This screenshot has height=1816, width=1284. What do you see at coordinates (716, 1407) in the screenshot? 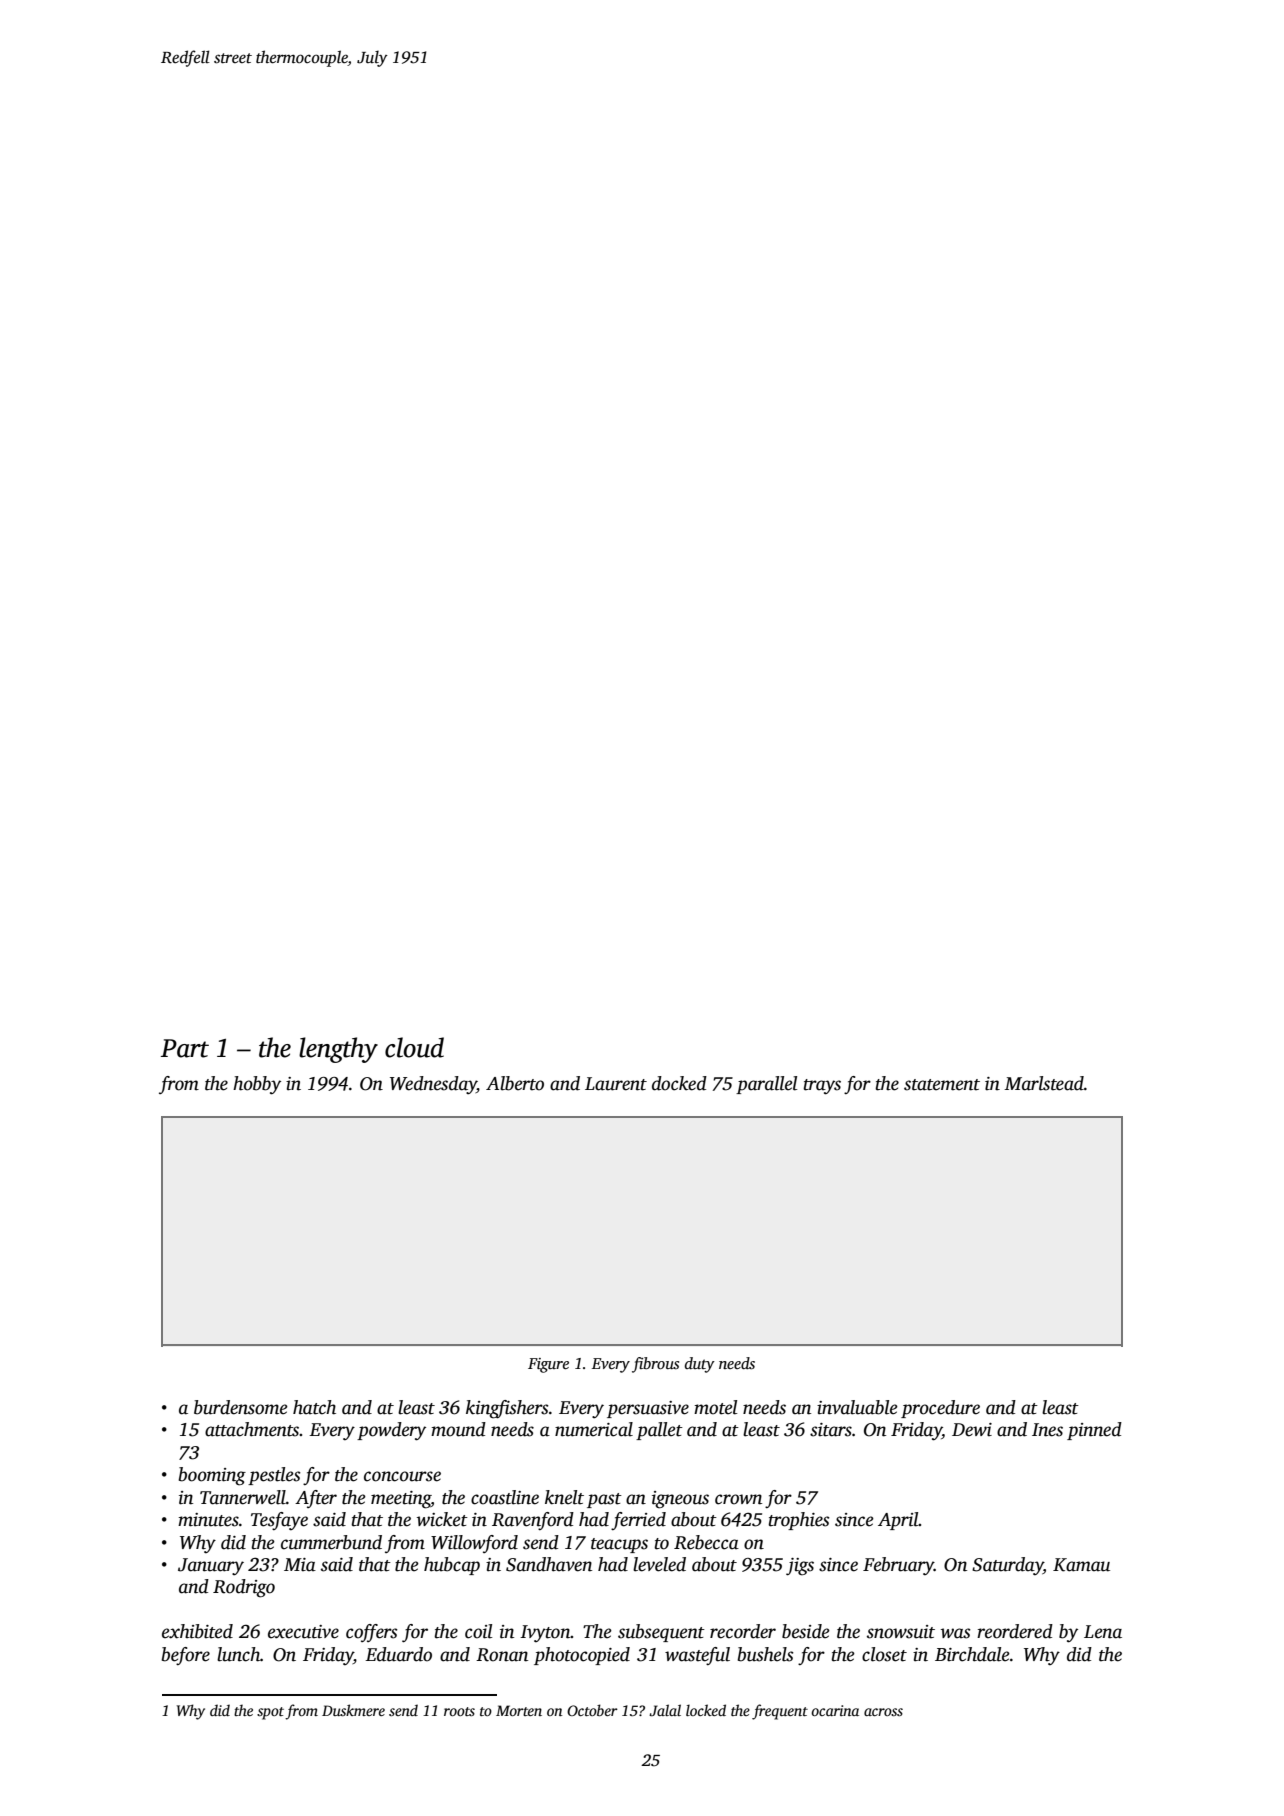
I see `motel` at bounding box center [716, 1407].
